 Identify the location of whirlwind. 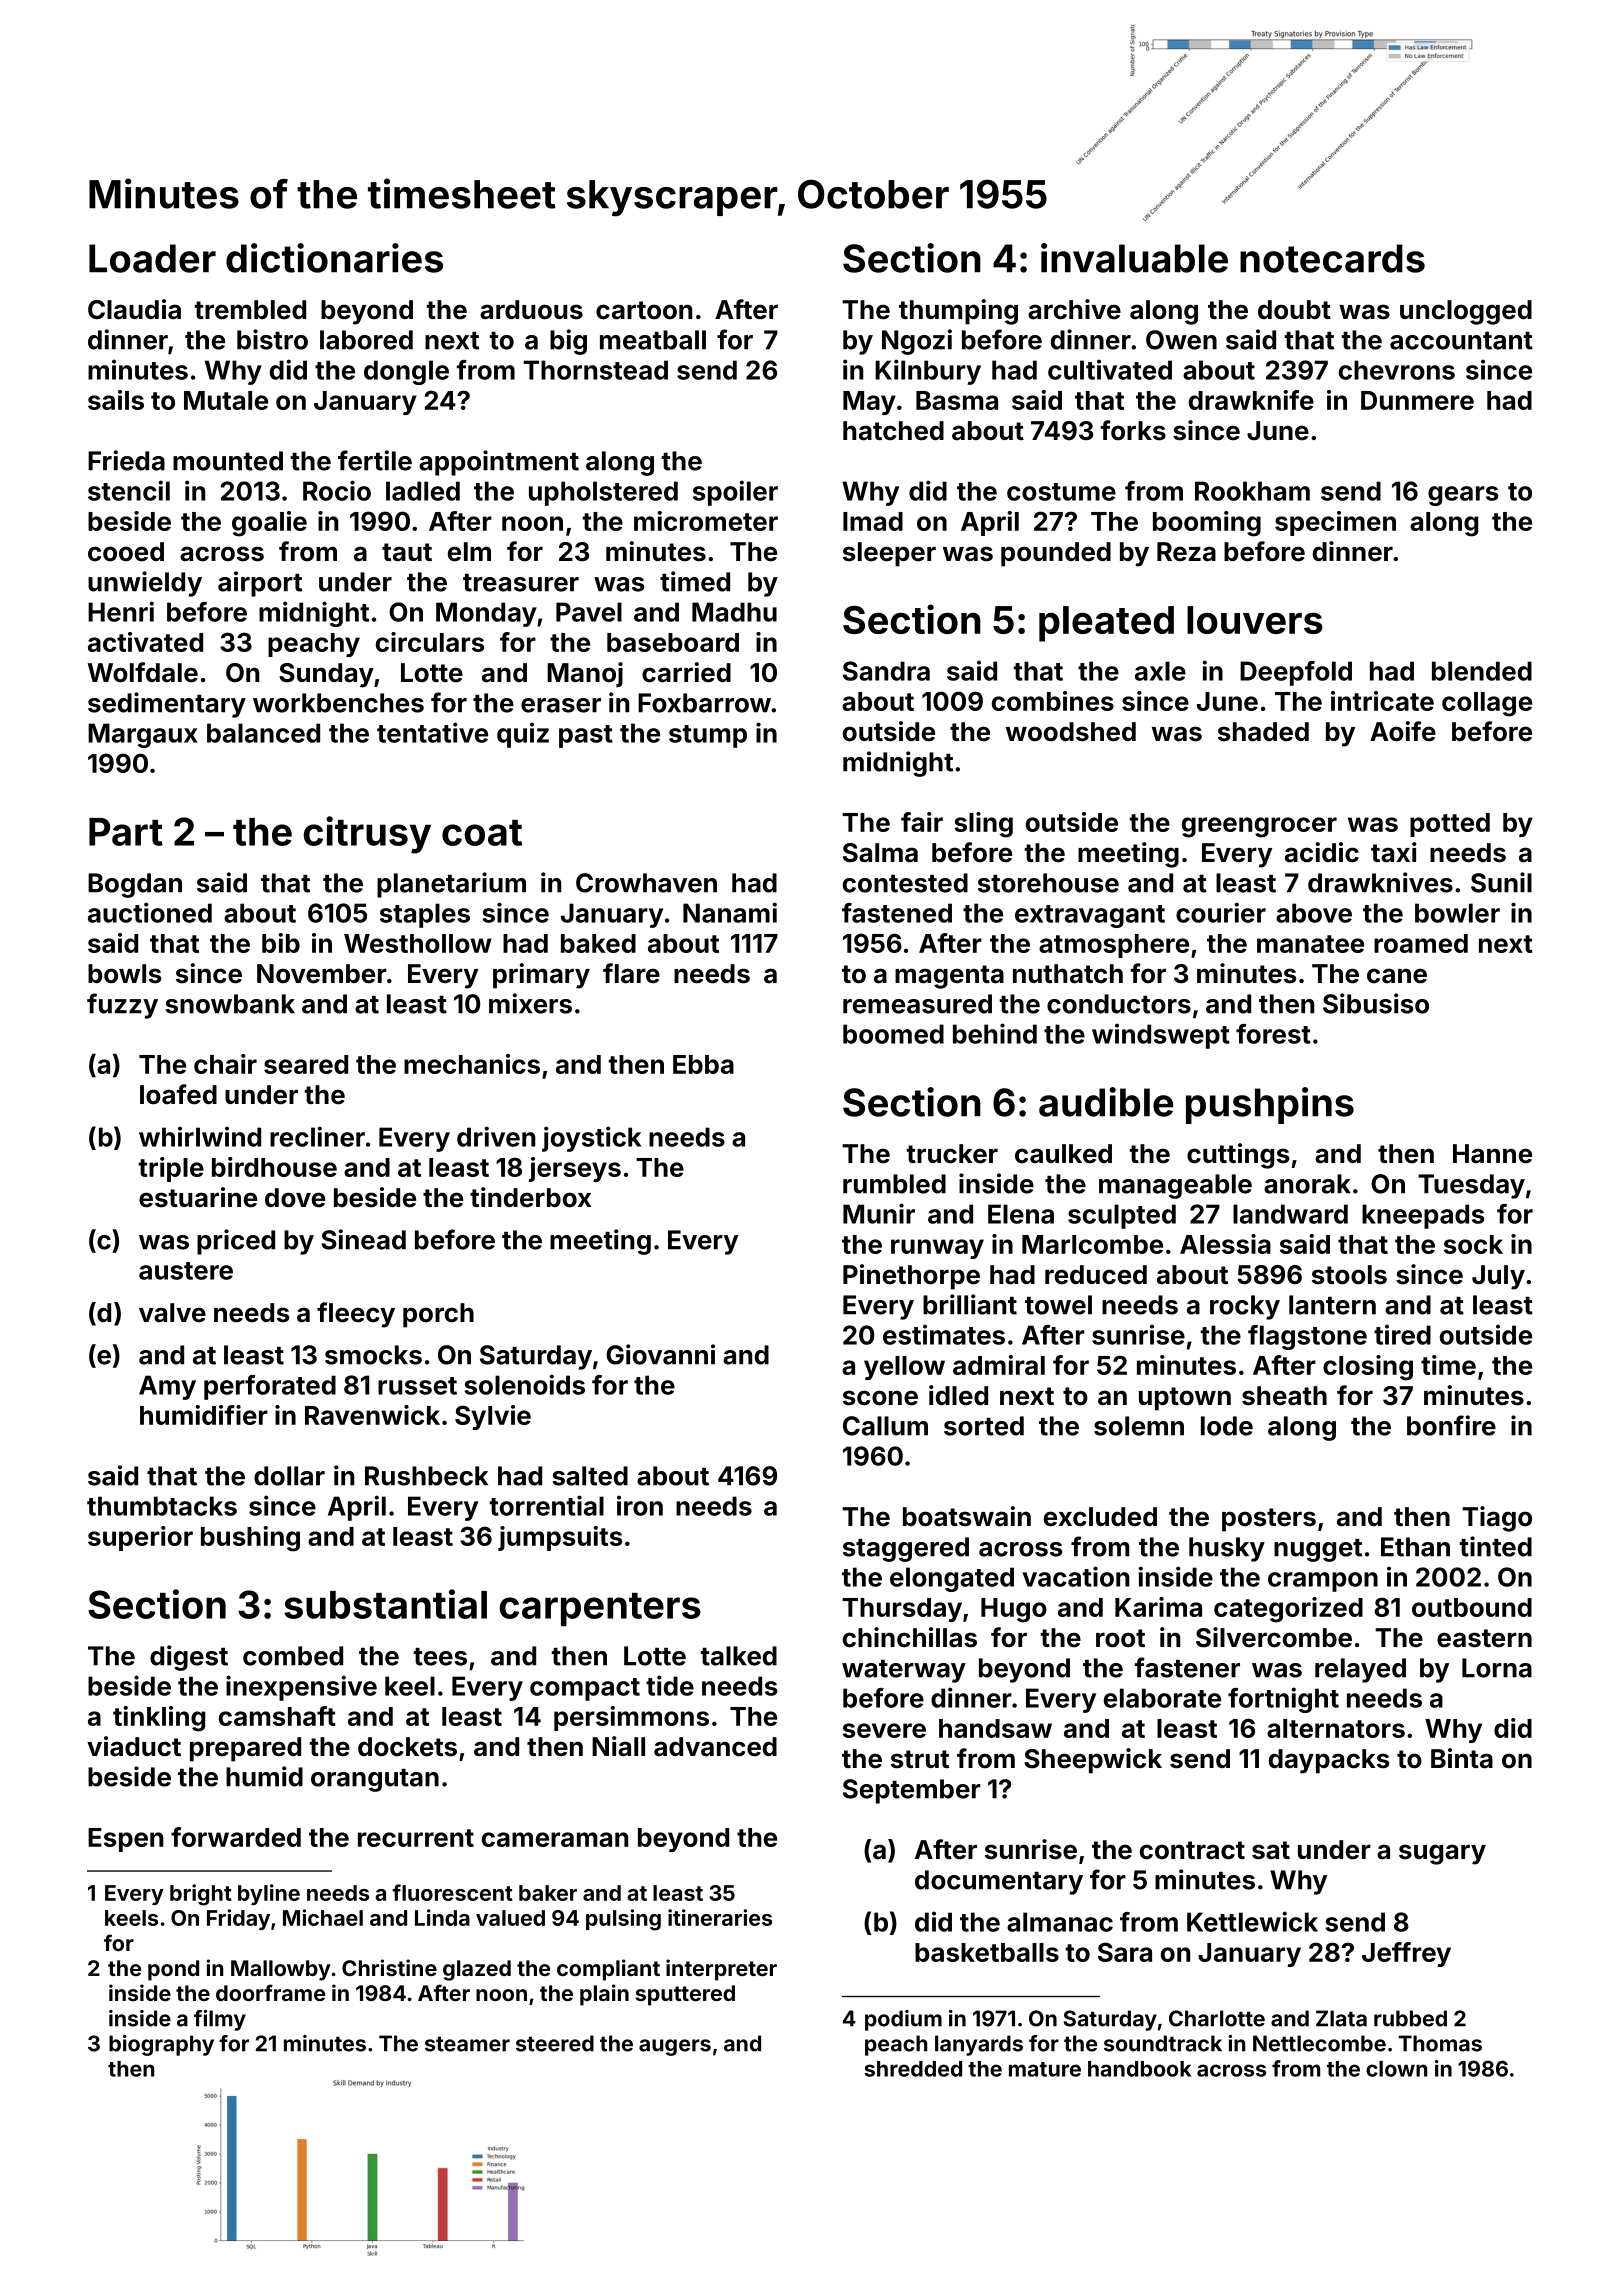
(200, 1136).
